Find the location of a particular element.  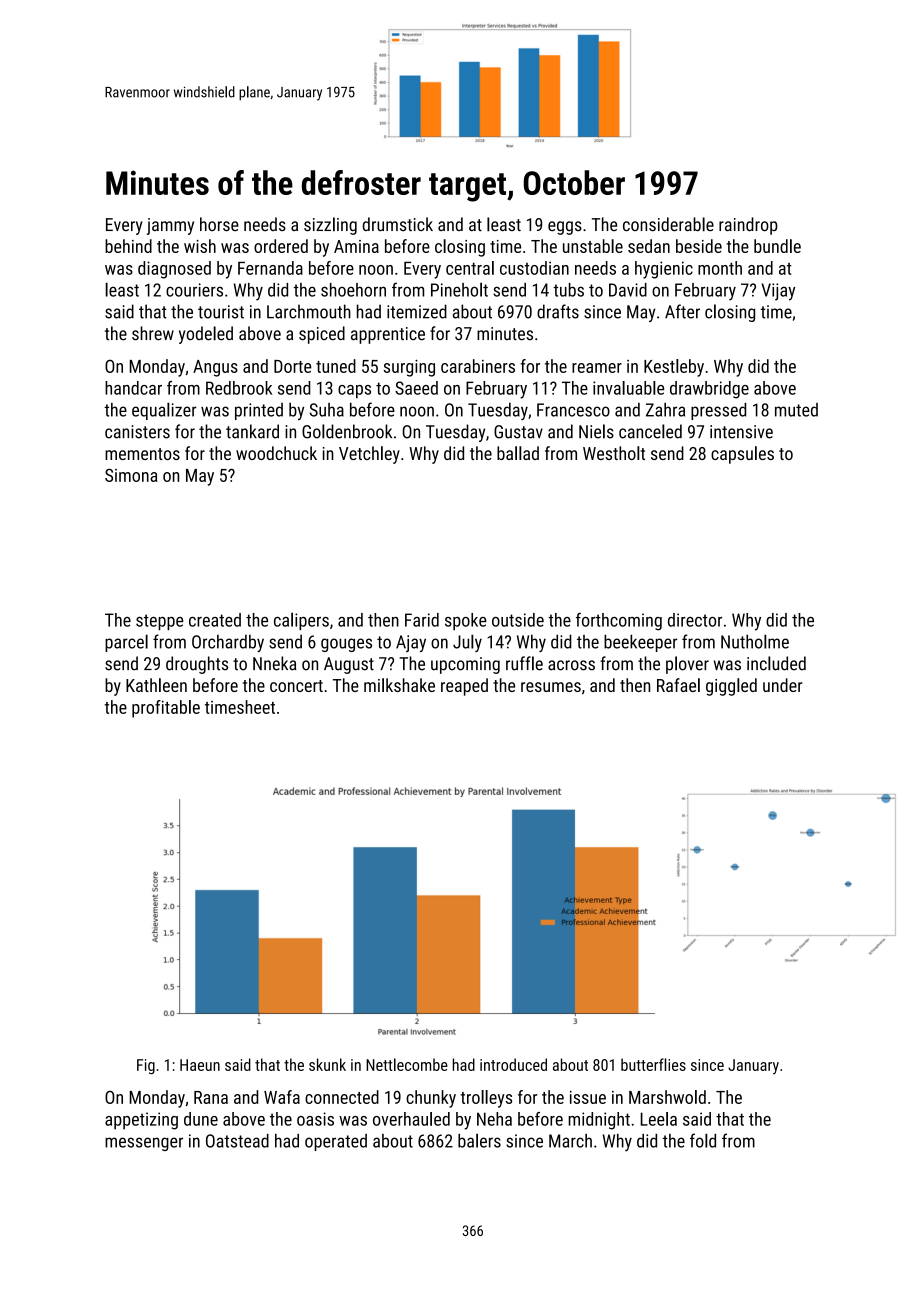

butterflies is located at coordinates (653, 1064).
